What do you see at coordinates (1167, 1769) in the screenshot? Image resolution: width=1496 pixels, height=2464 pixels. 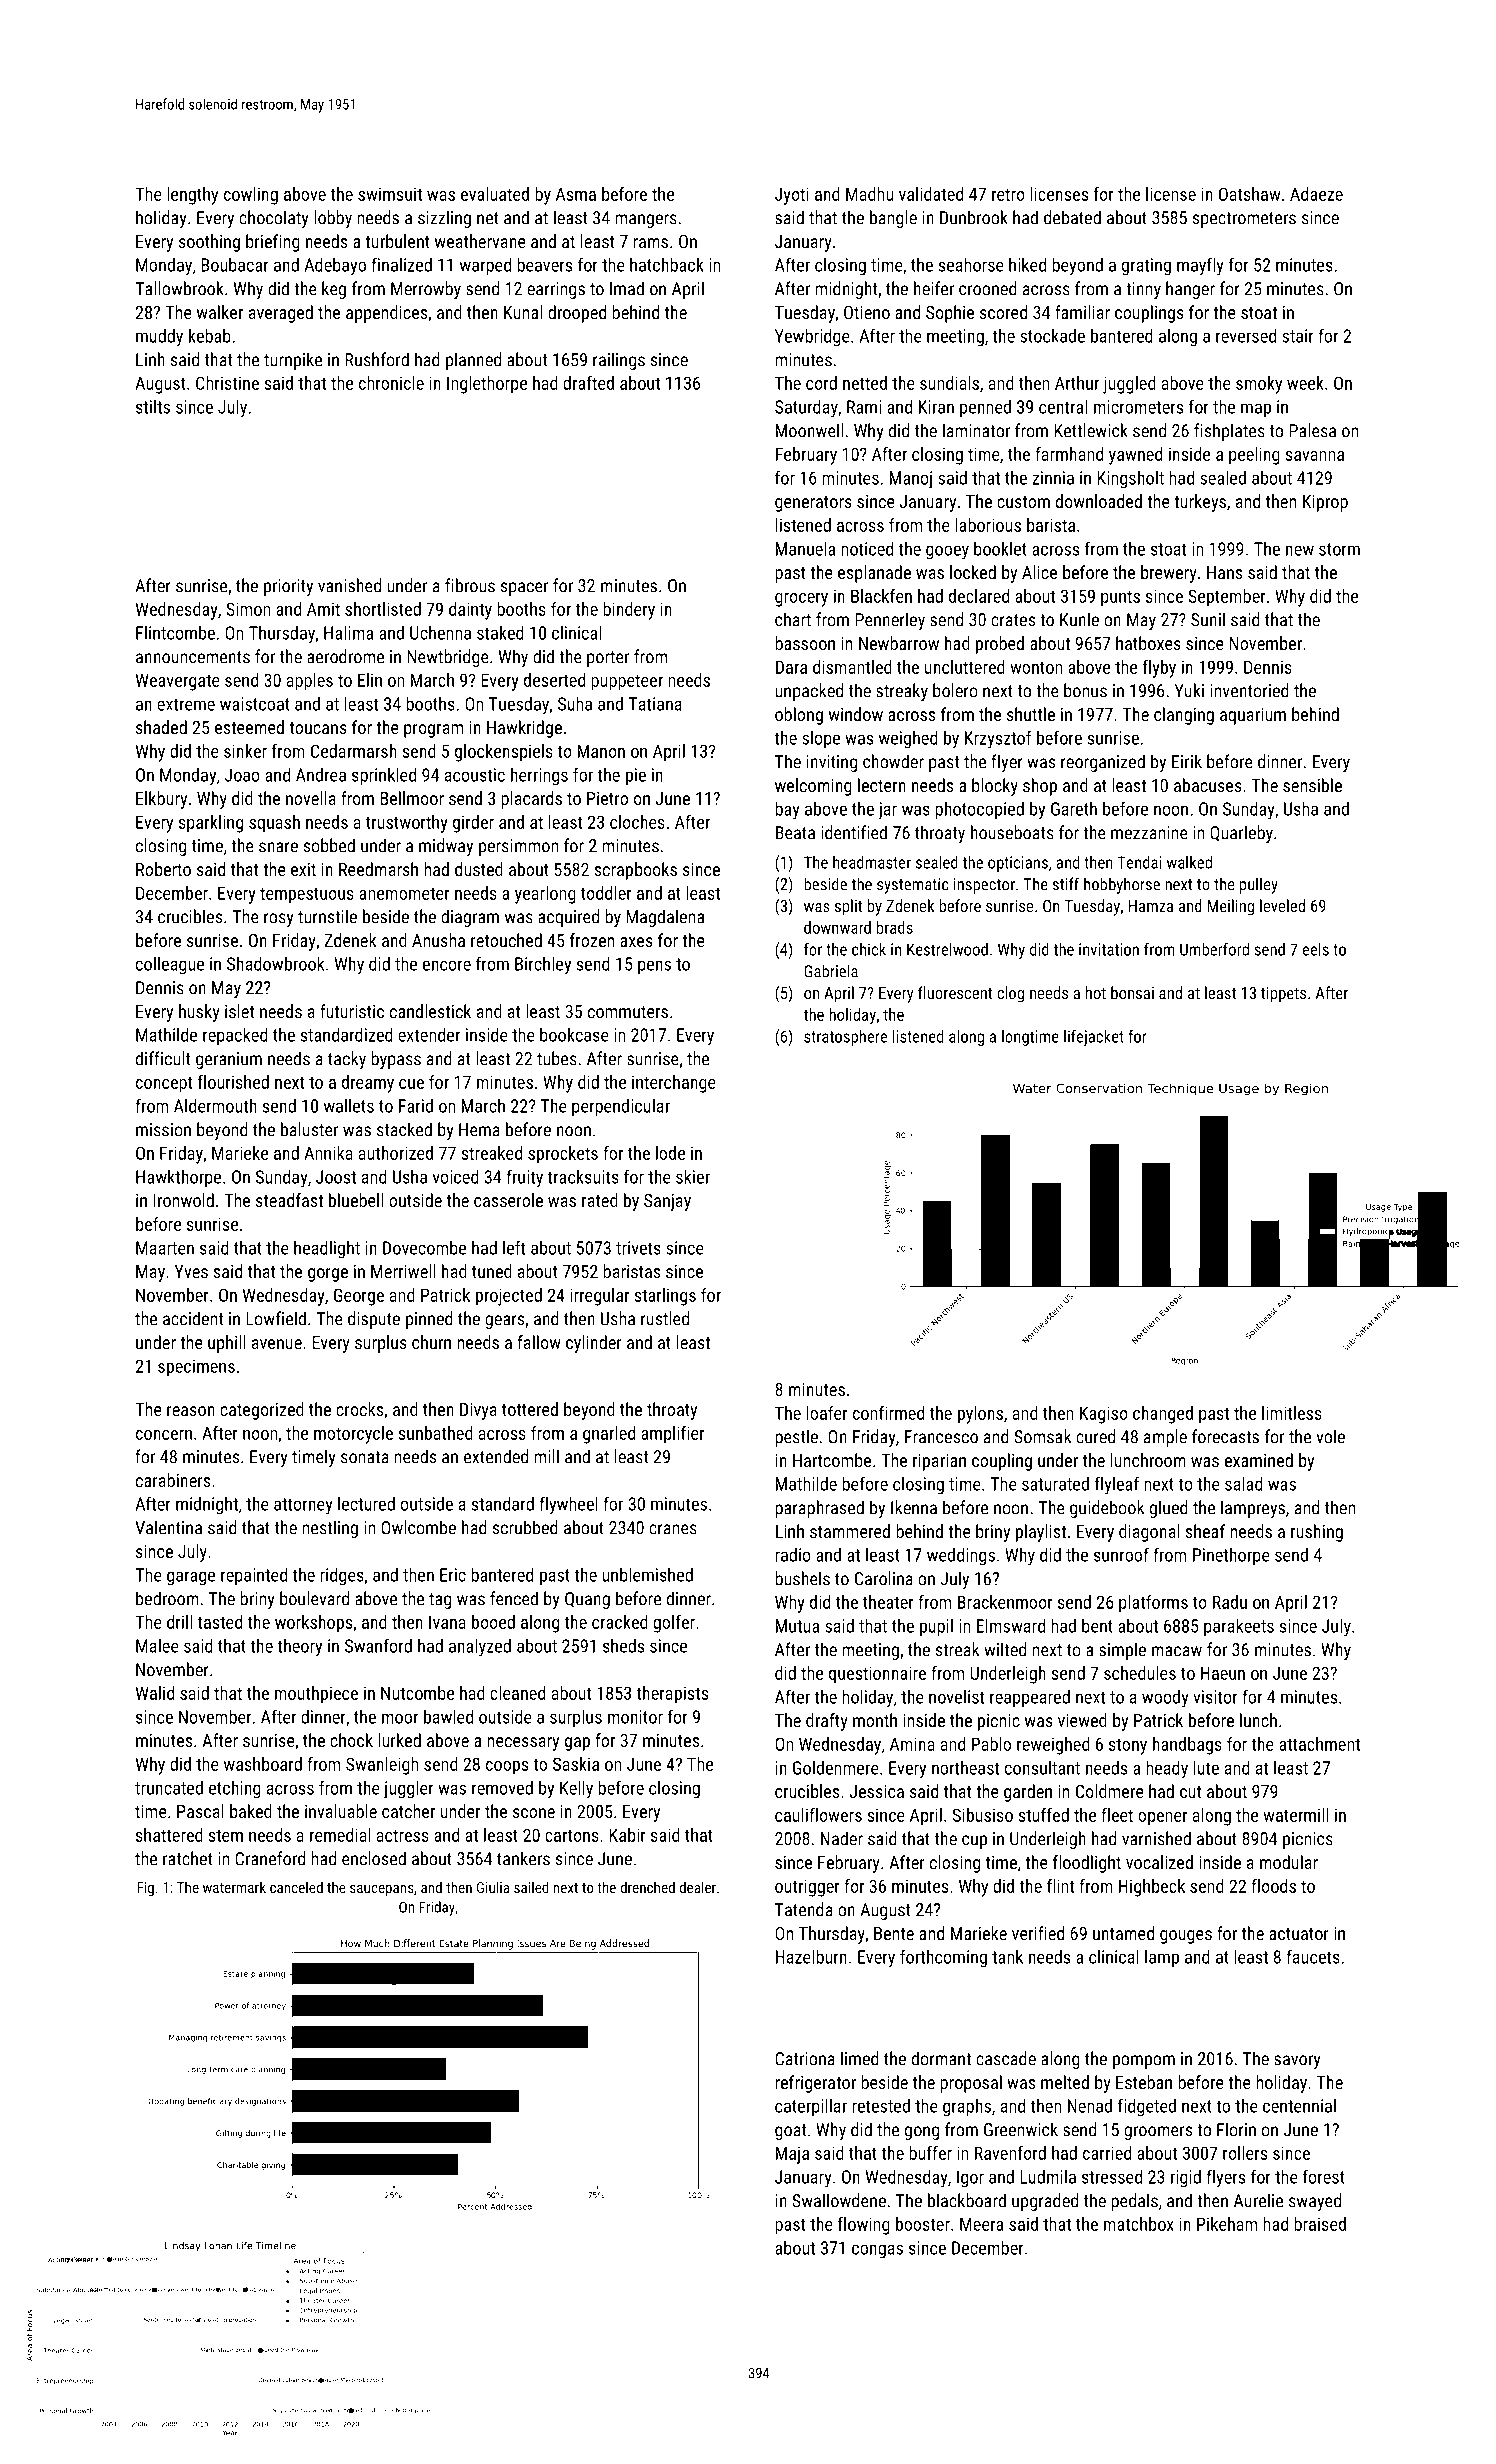 I see `heady` at bounding box center [1167, 1769].
